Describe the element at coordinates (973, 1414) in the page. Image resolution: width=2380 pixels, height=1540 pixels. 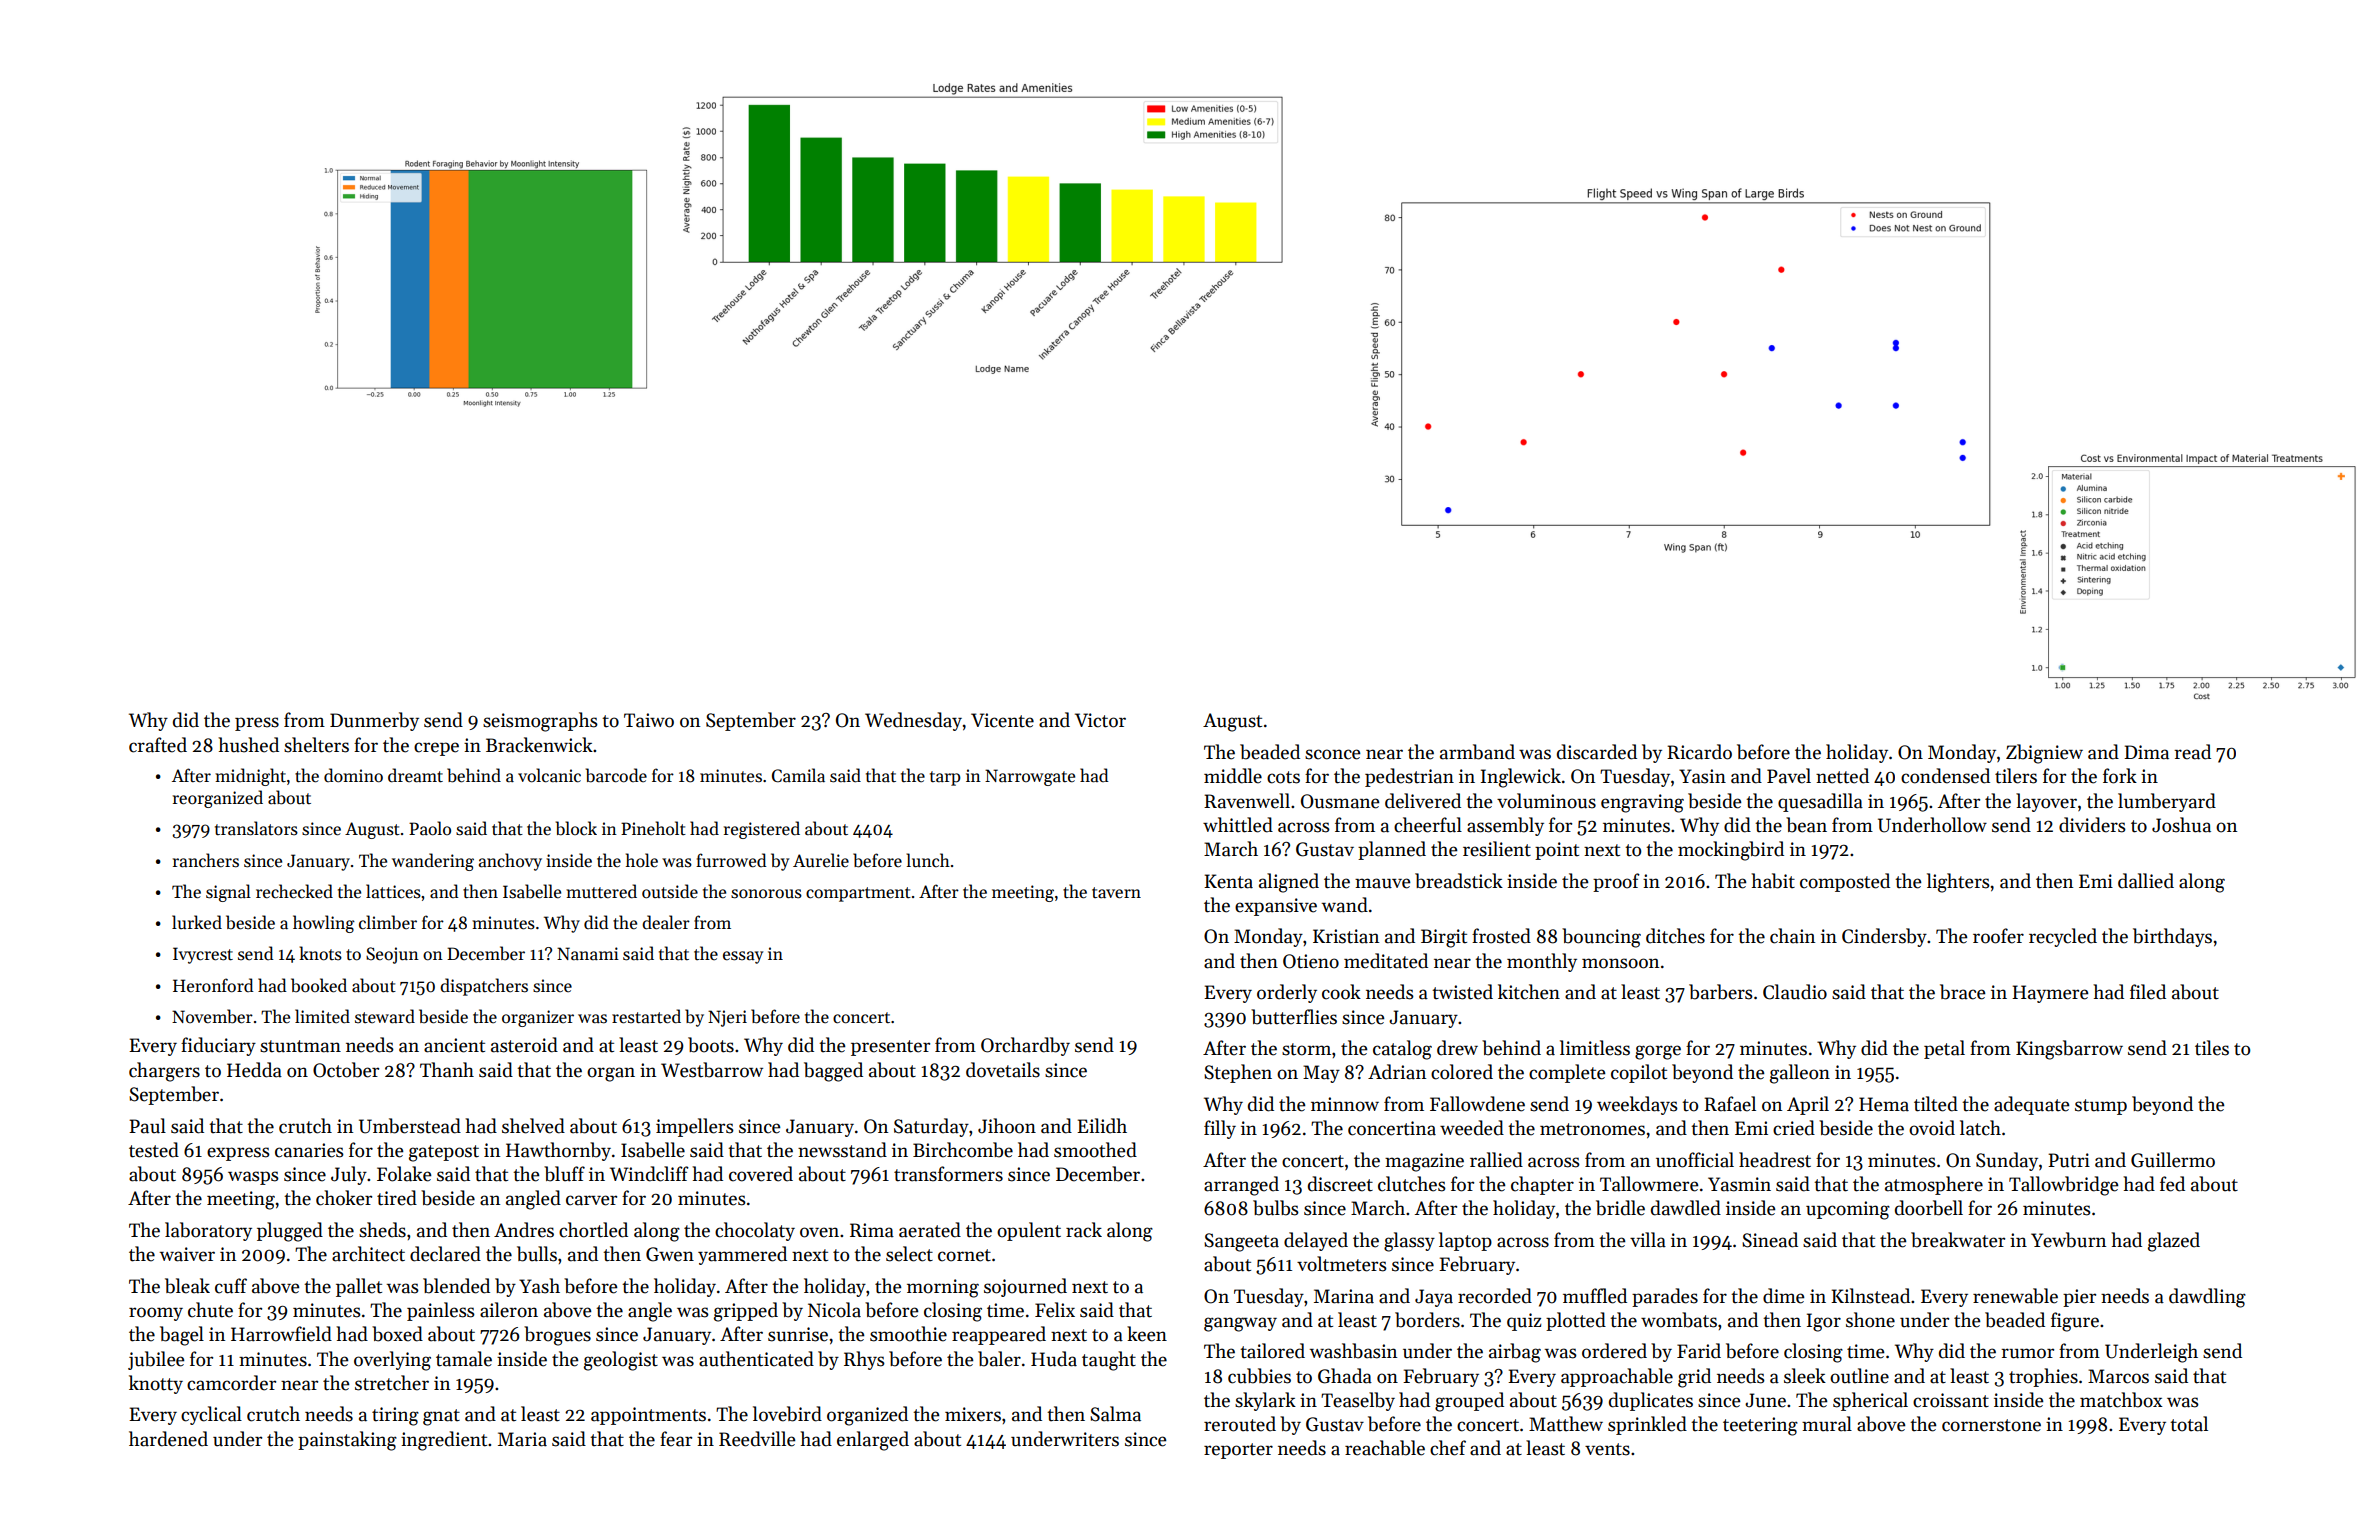
I see `mixers` at that location.
